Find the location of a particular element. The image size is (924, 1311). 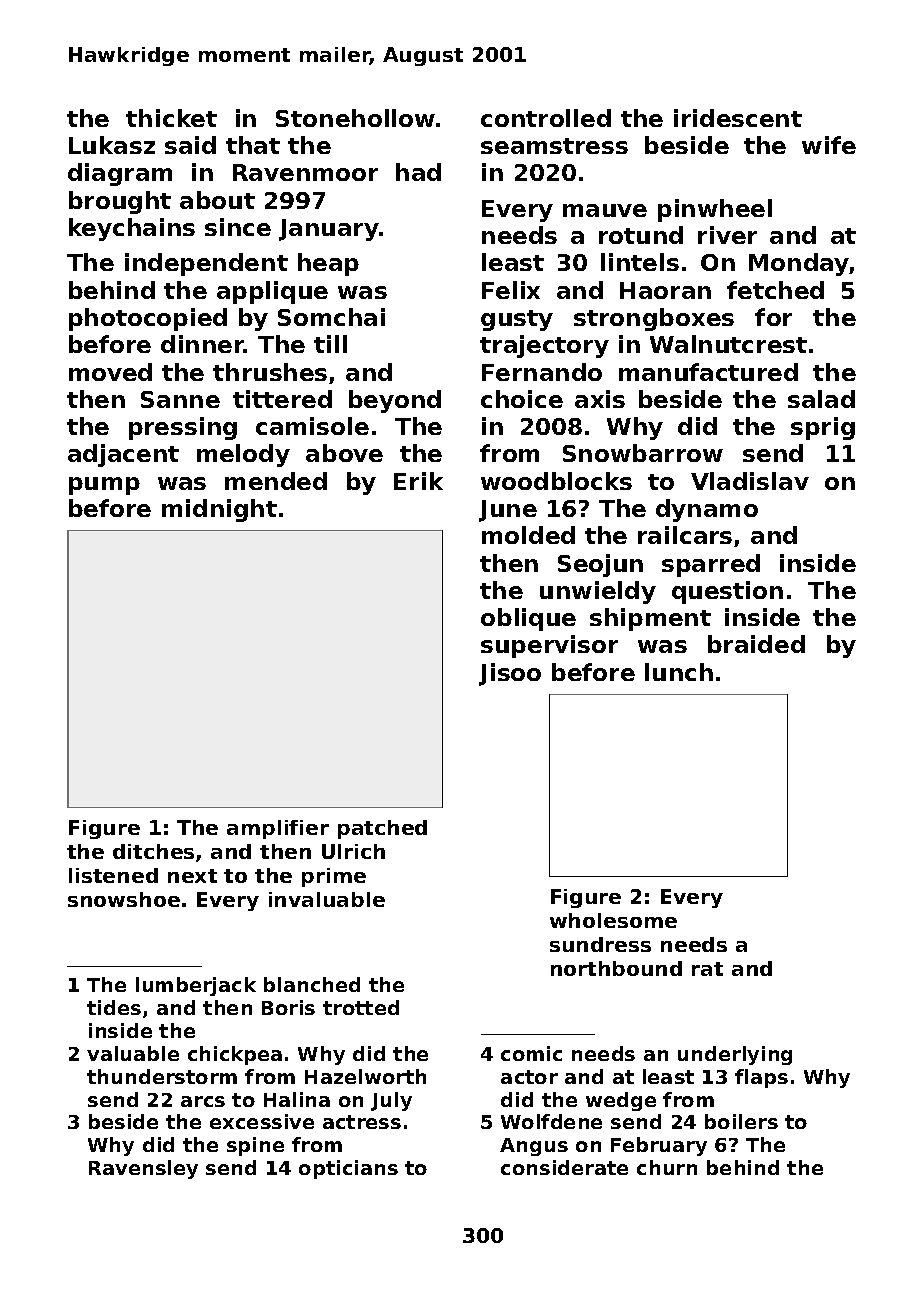

keychains is located at coordinates (132, 229).
